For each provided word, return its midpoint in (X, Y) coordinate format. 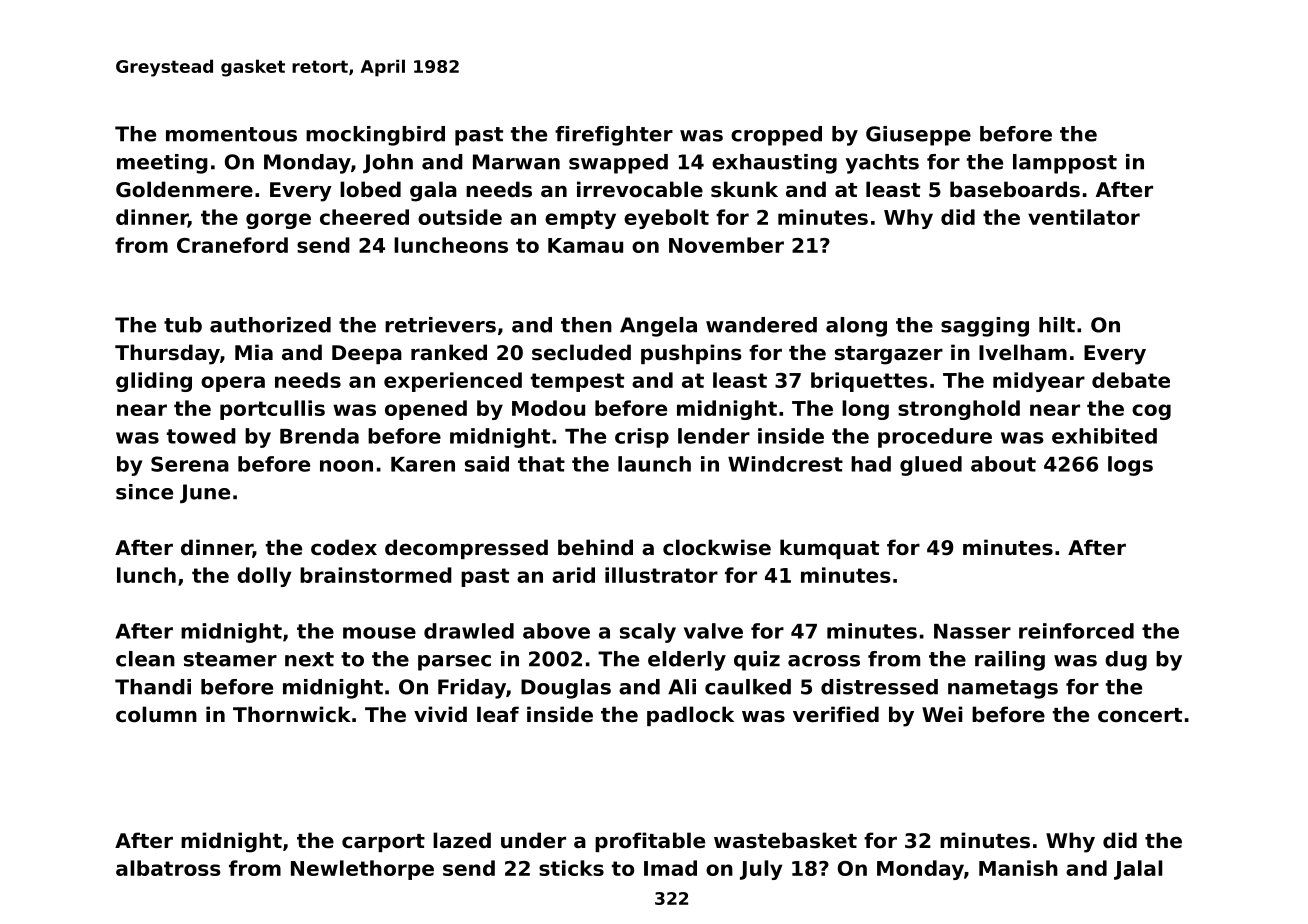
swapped (618, 164)
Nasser (972, 631)
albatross (168, 868)
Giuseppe (918, 136)
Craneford (232, 245)
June (205, 494)
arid (573, 575)
